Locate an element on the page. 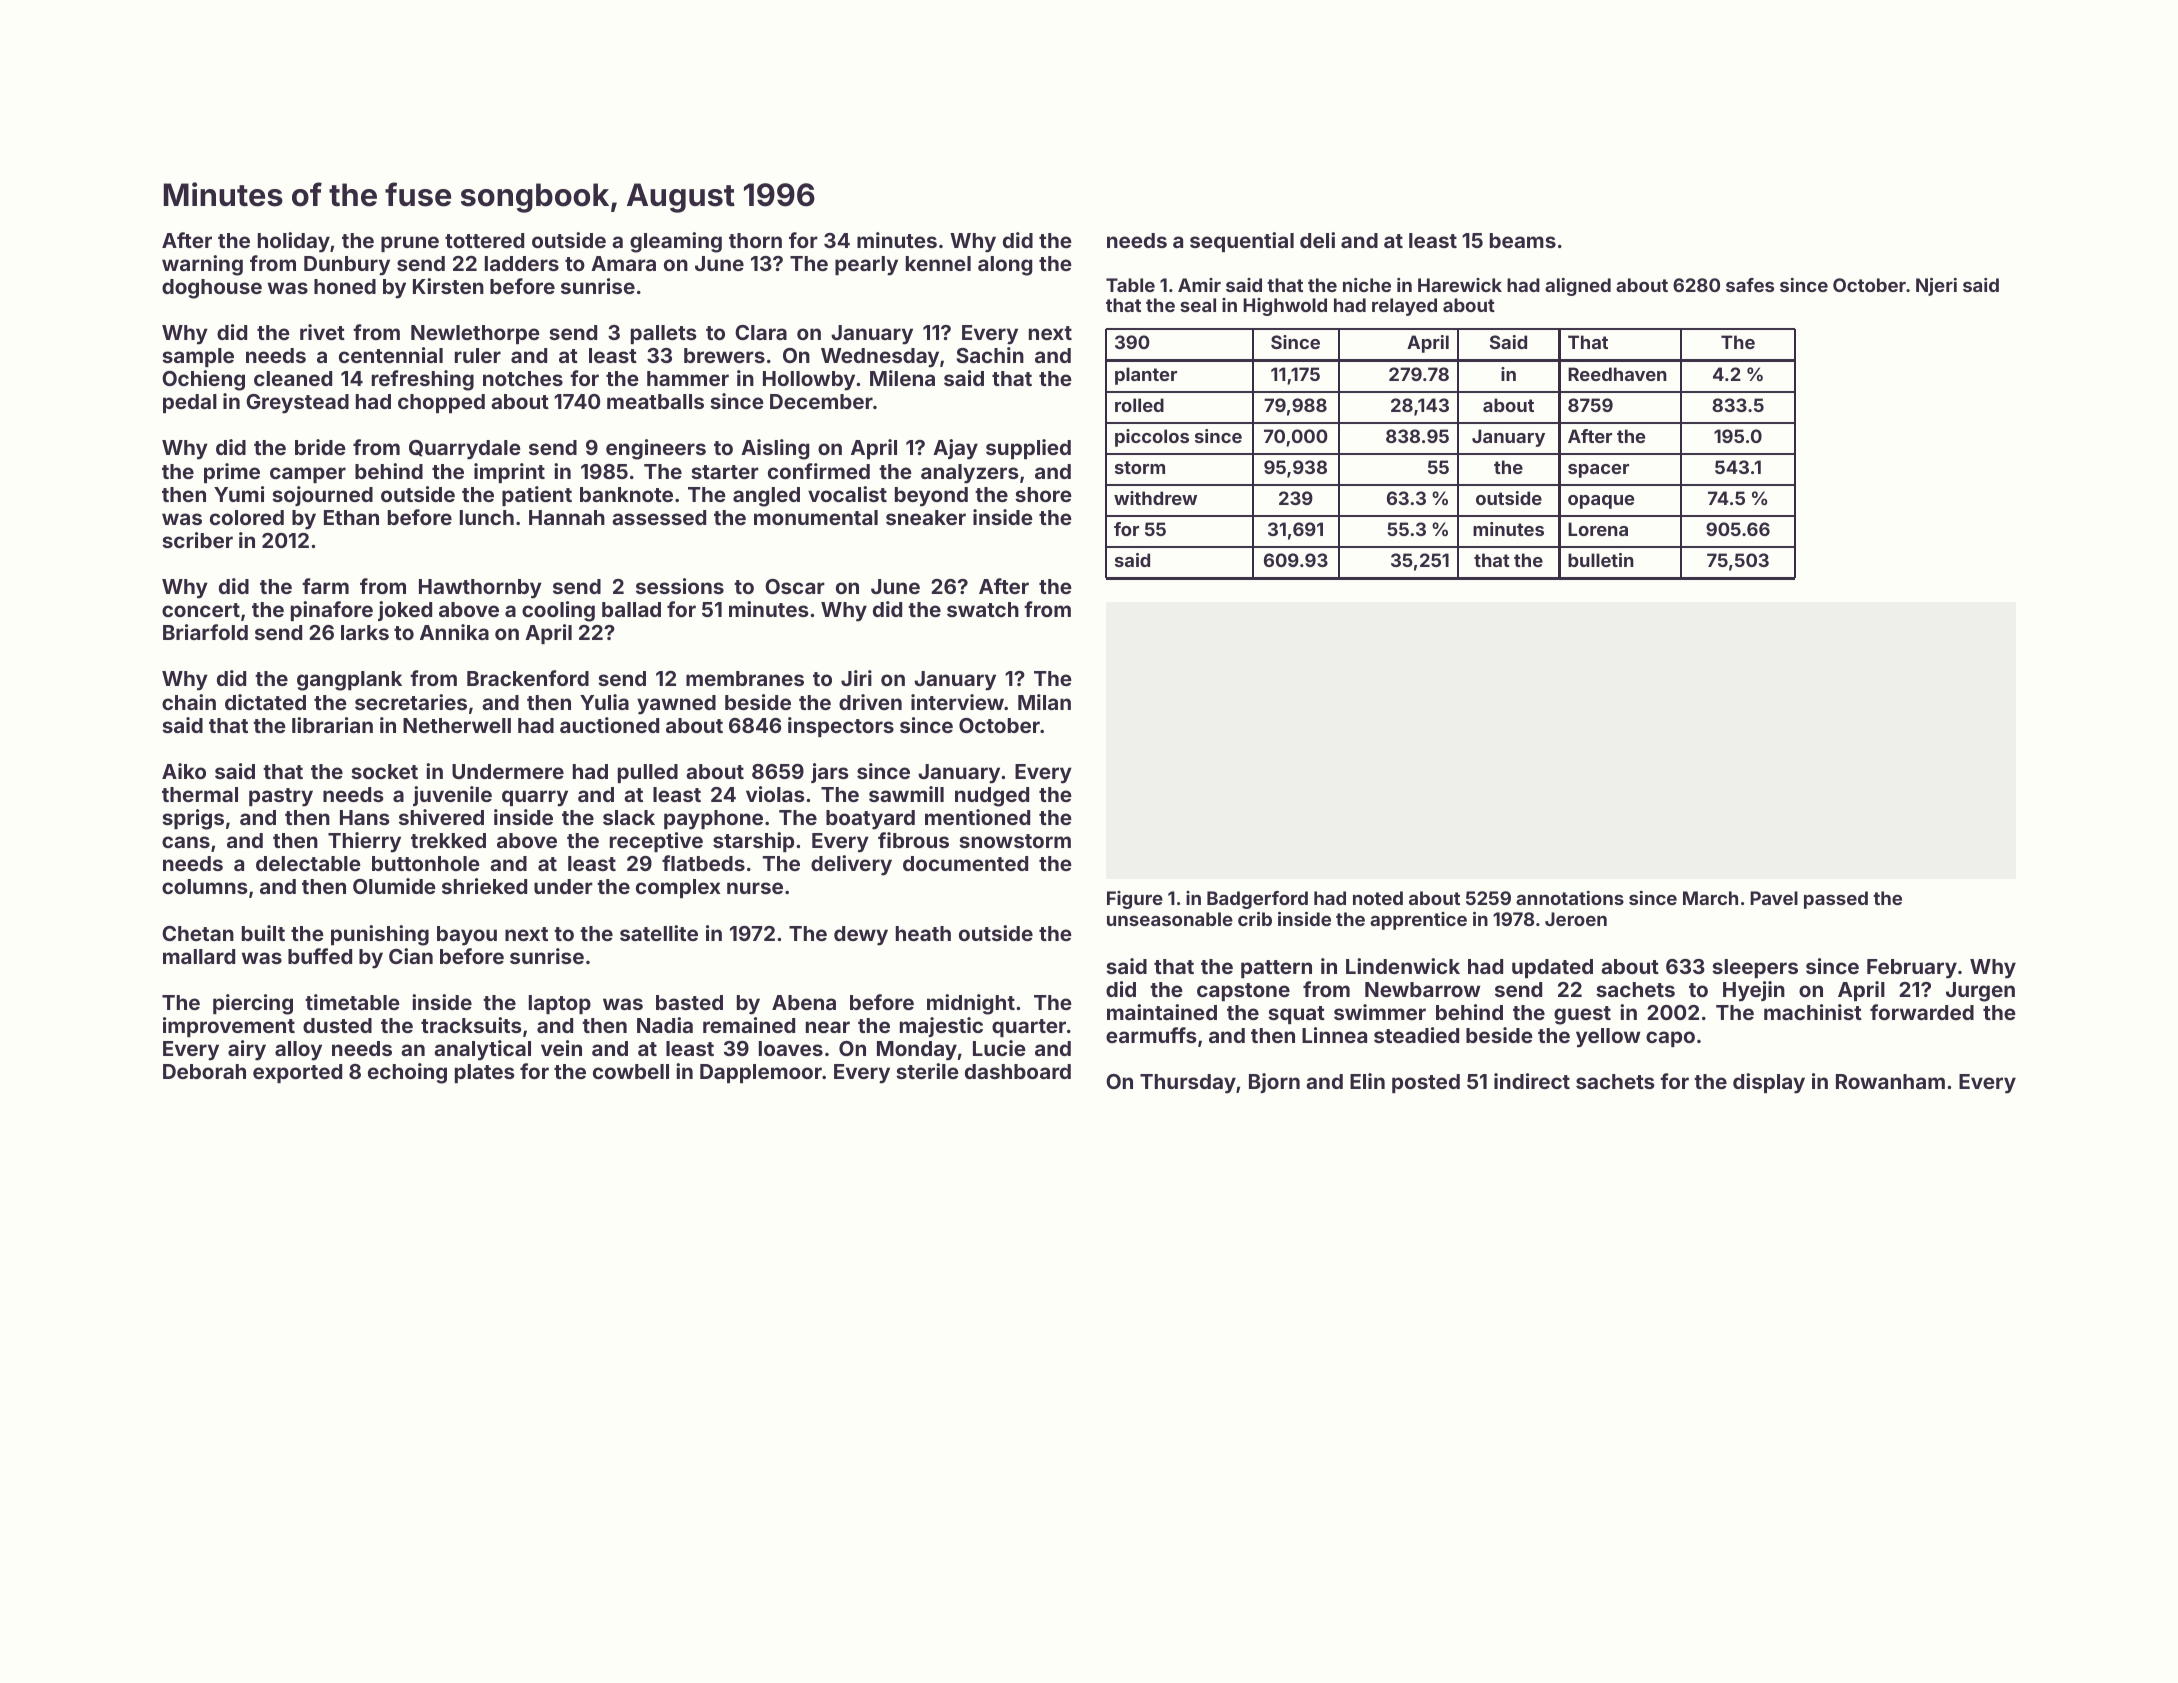 This image has width=2178, height=1683. display is located at coordinates (1769, 1083).
